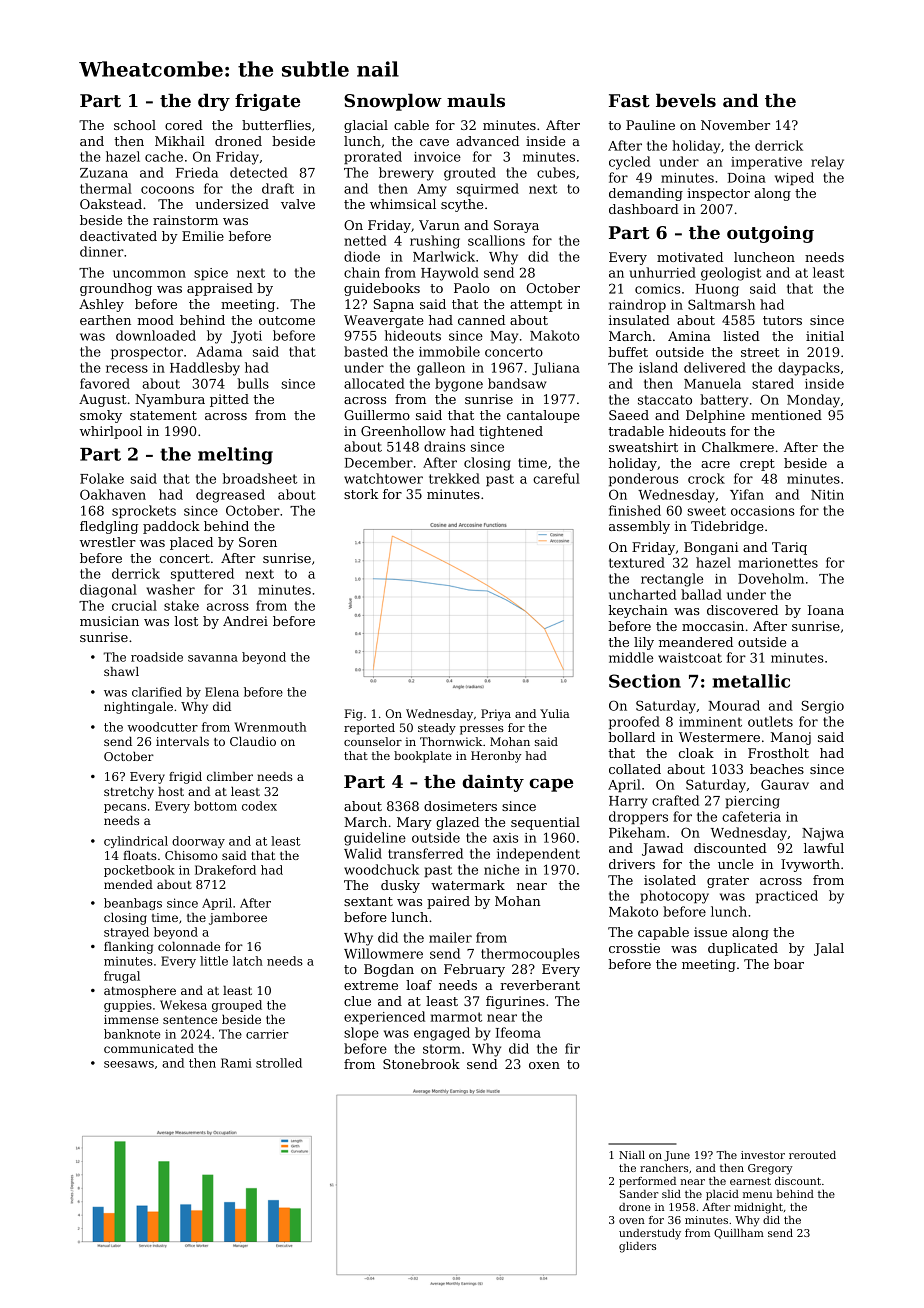 Image resolution: width=924 pixels, height=1308 pixels. Describe the element at coordinates (757, 465) in the page. I see `crept` at that location.
